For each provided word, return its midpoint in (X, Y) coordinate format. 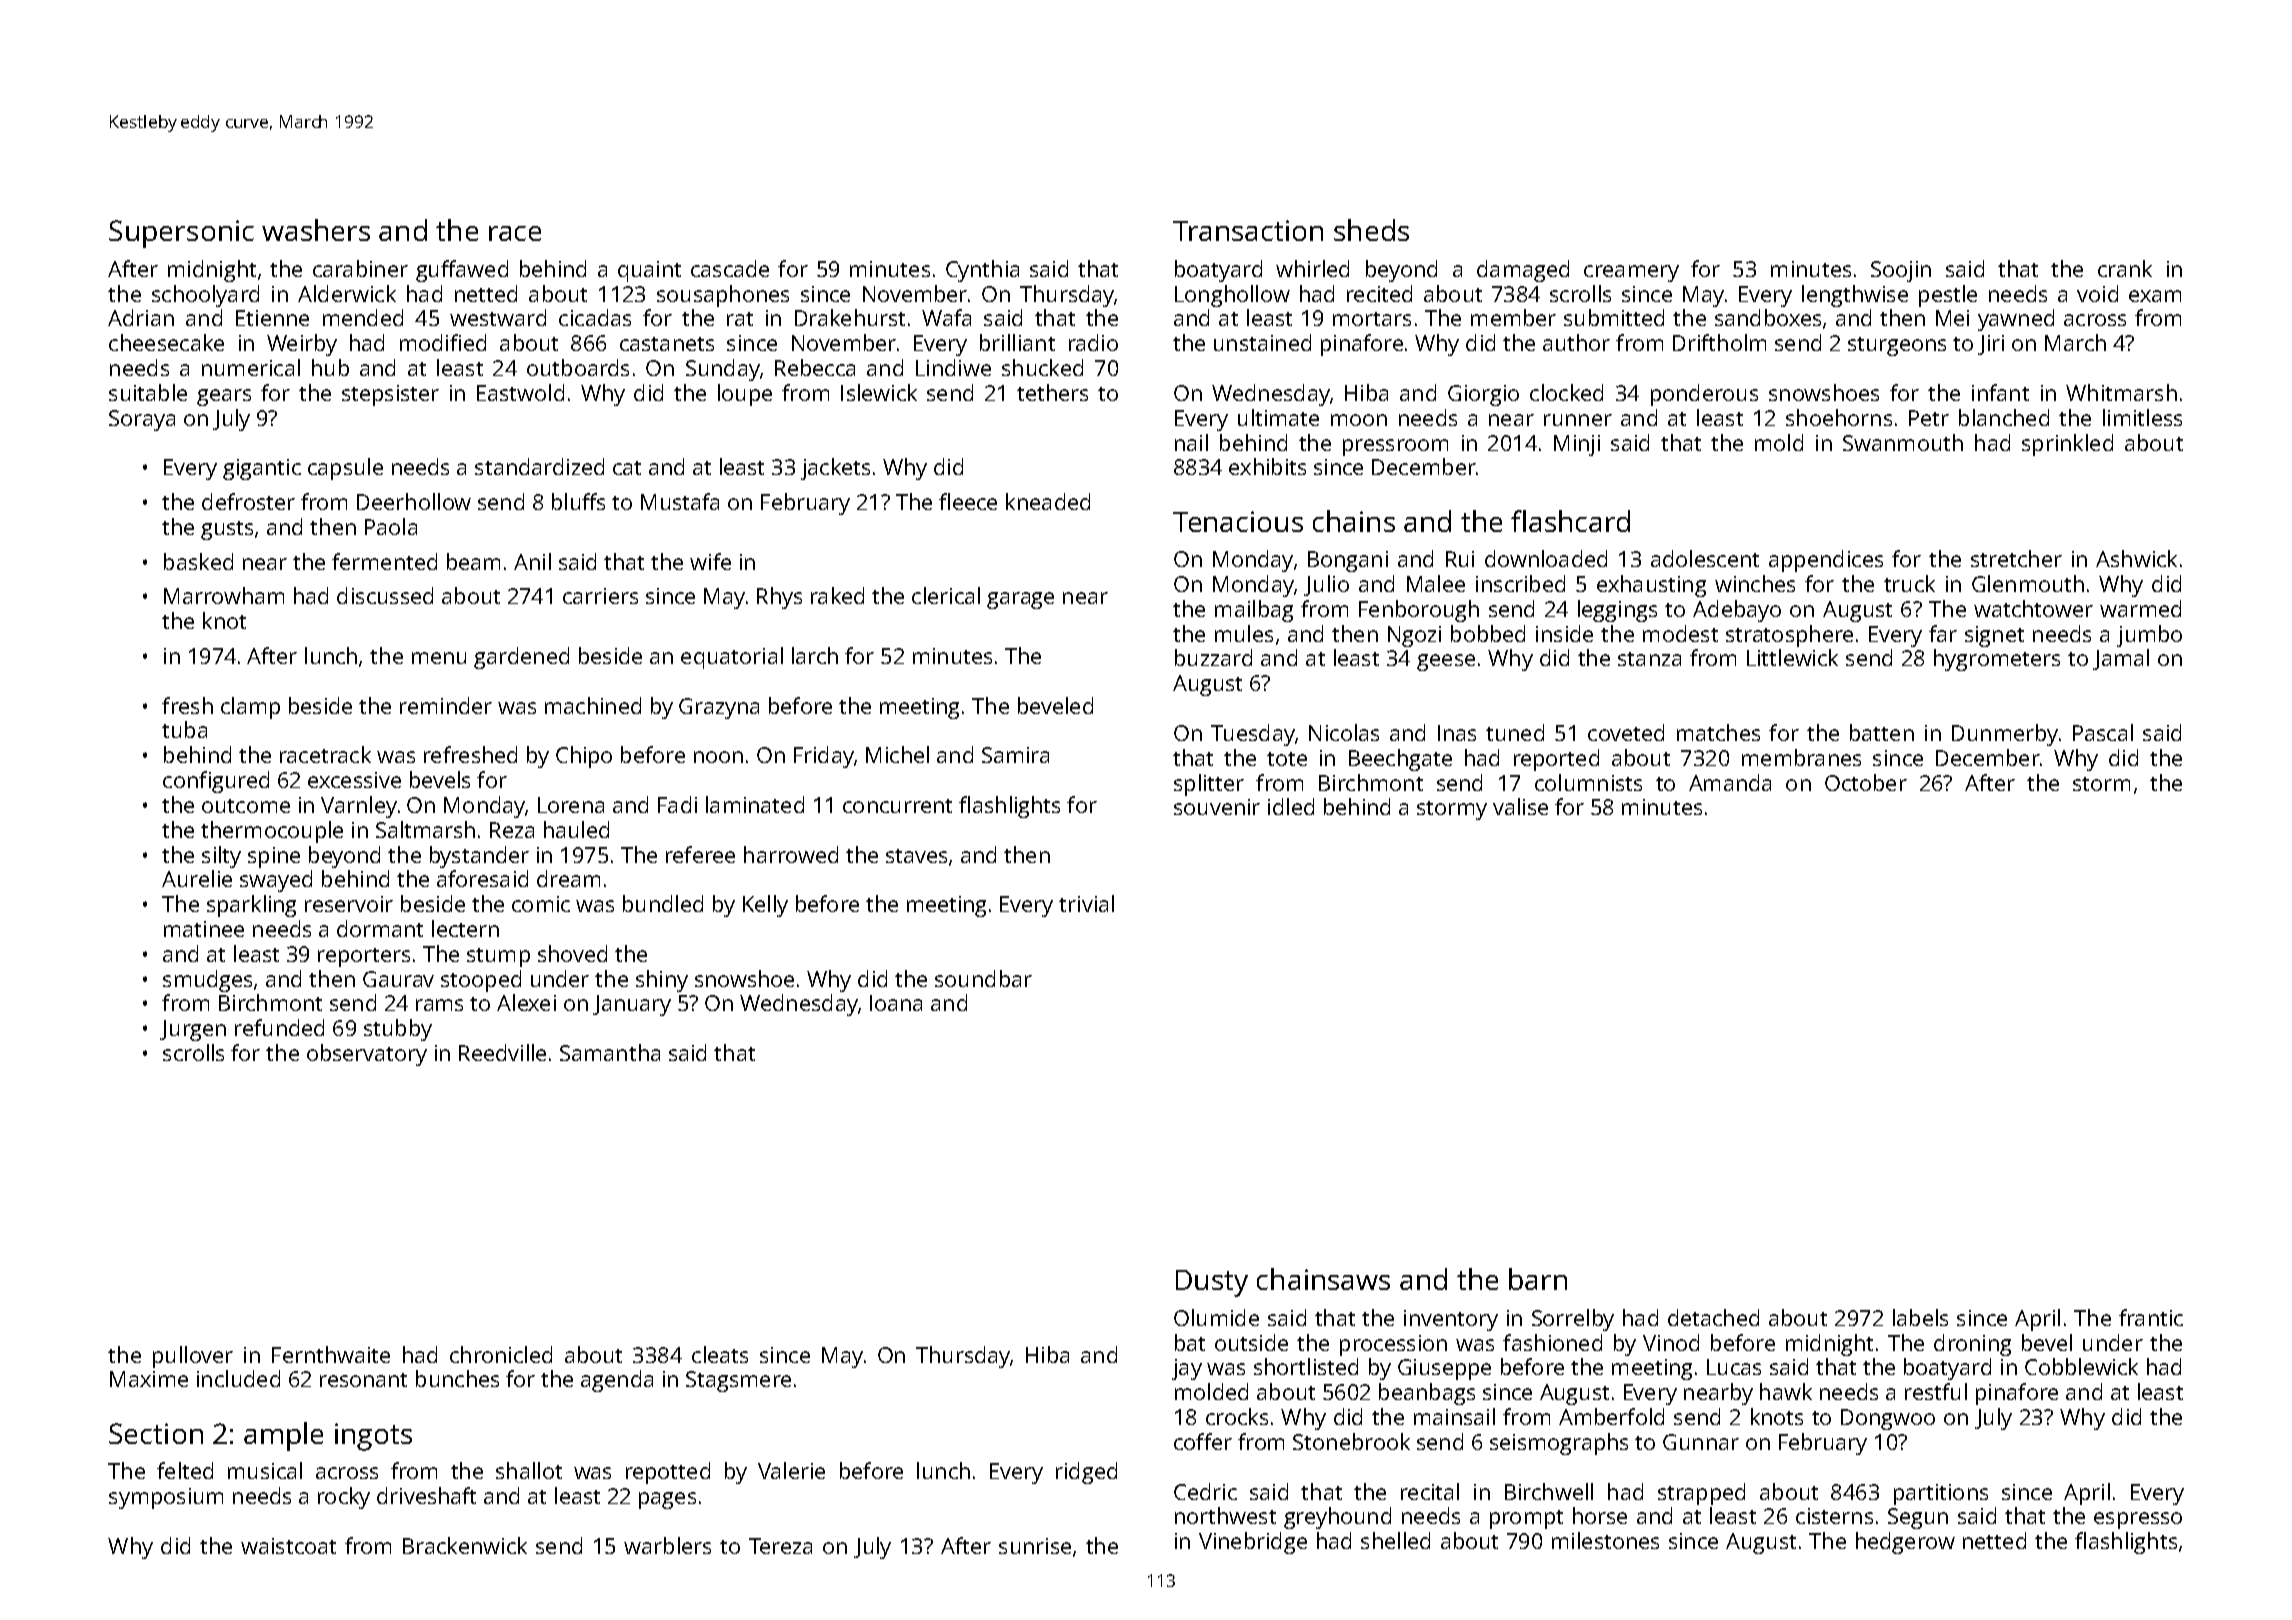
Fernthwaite (331, 1354)
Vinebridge (1253, 1543)
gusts (227, 530)
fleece (968, 501)
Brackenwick (465, 1545)
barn (1538, 1279)
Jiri (1991, 345)
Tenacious (1238, 521)
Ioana (896, 1003)
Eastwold (520, 392)
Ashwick (2136, 558)
